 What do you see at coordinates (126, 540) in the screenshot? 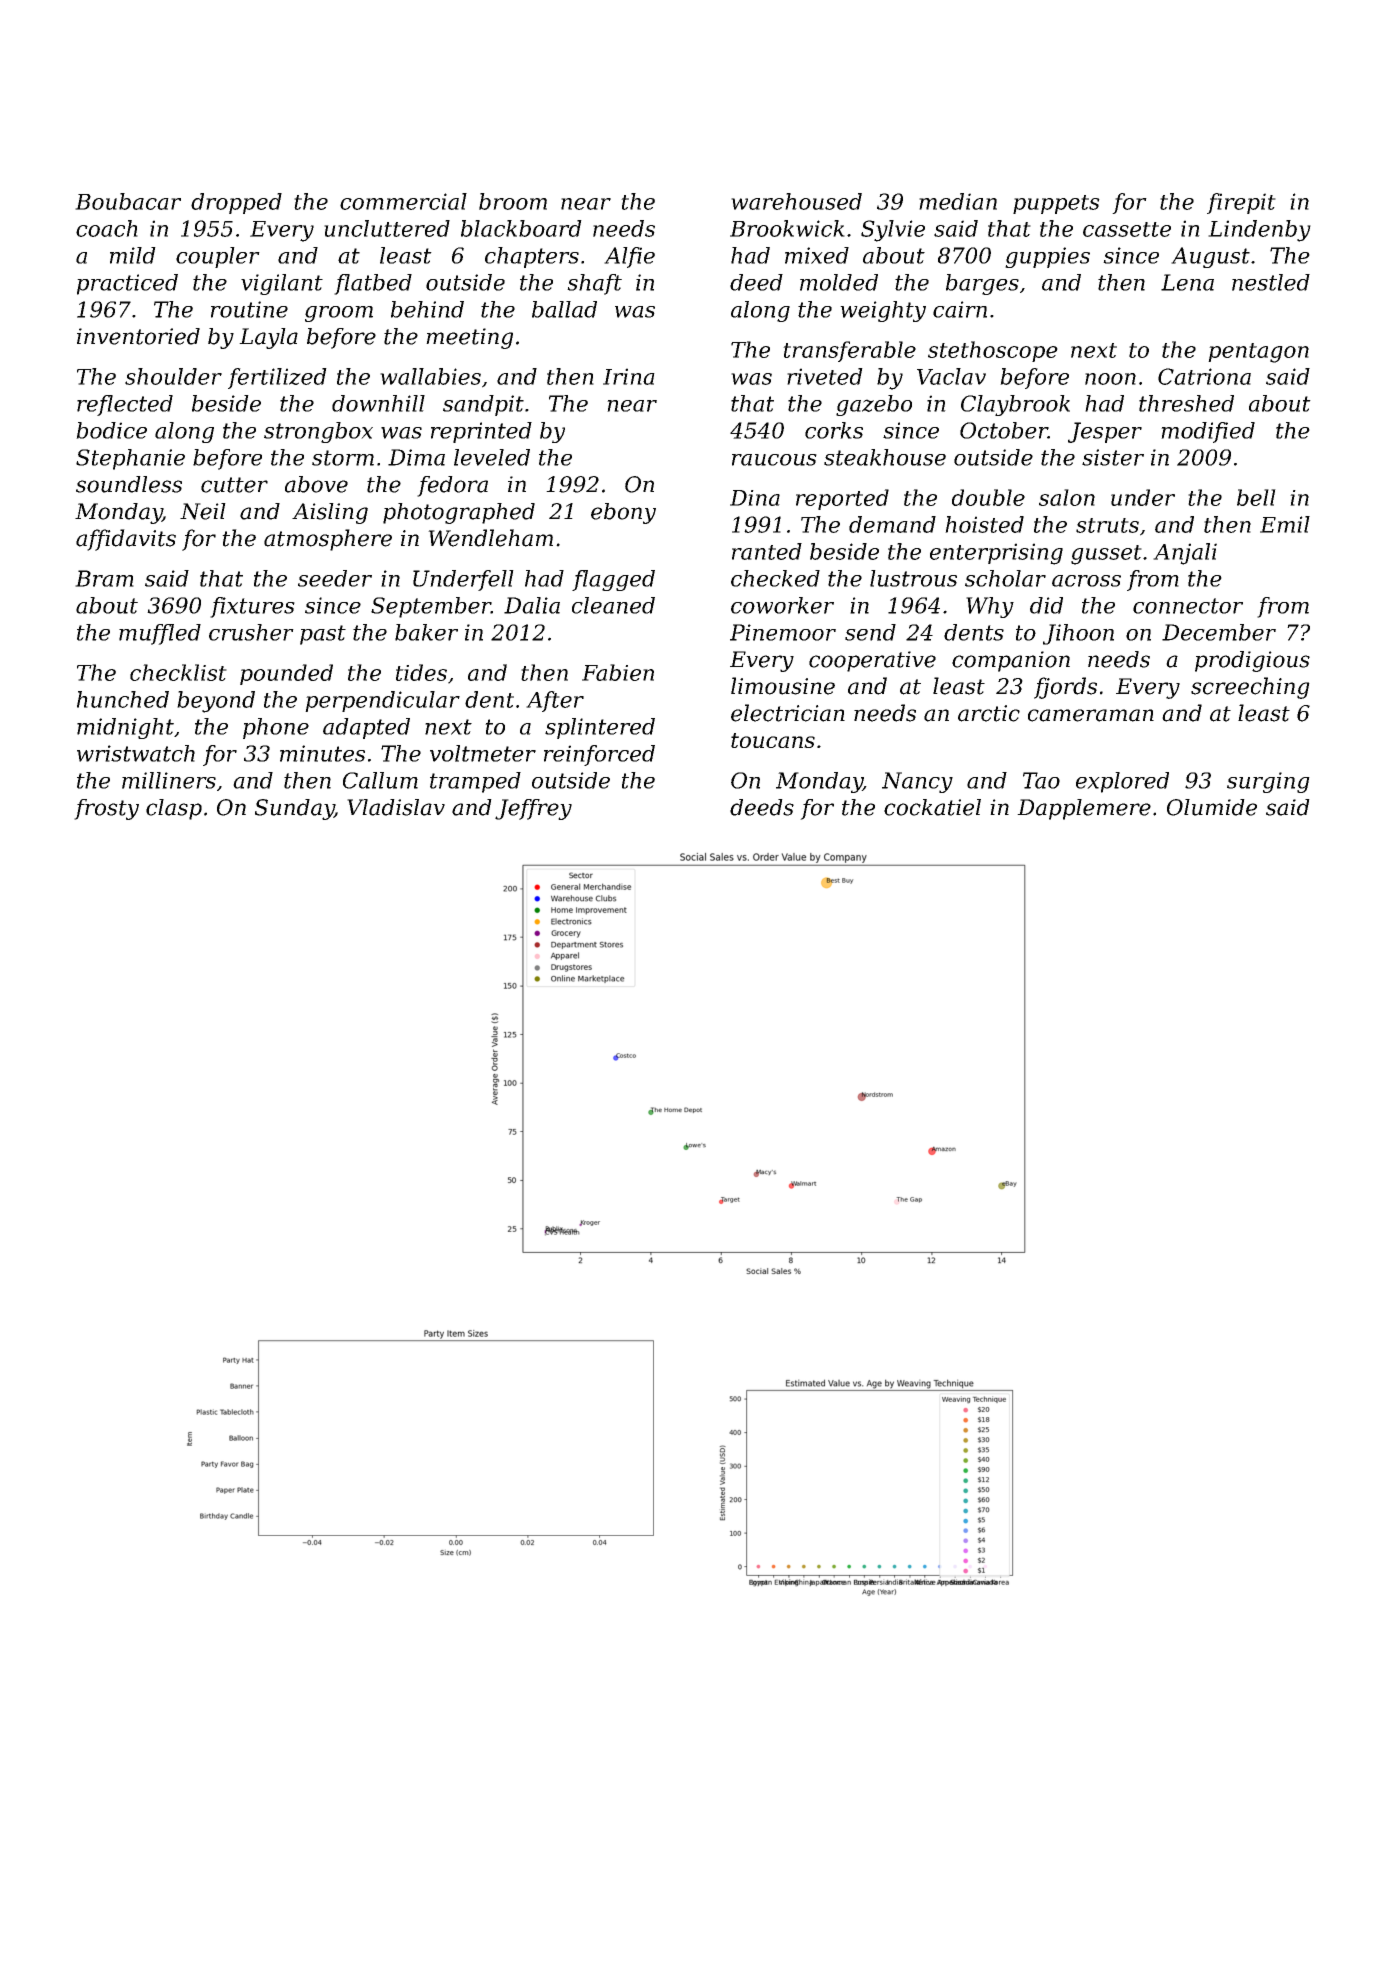
I see `affidavits` at bounding box center [126, 540].
